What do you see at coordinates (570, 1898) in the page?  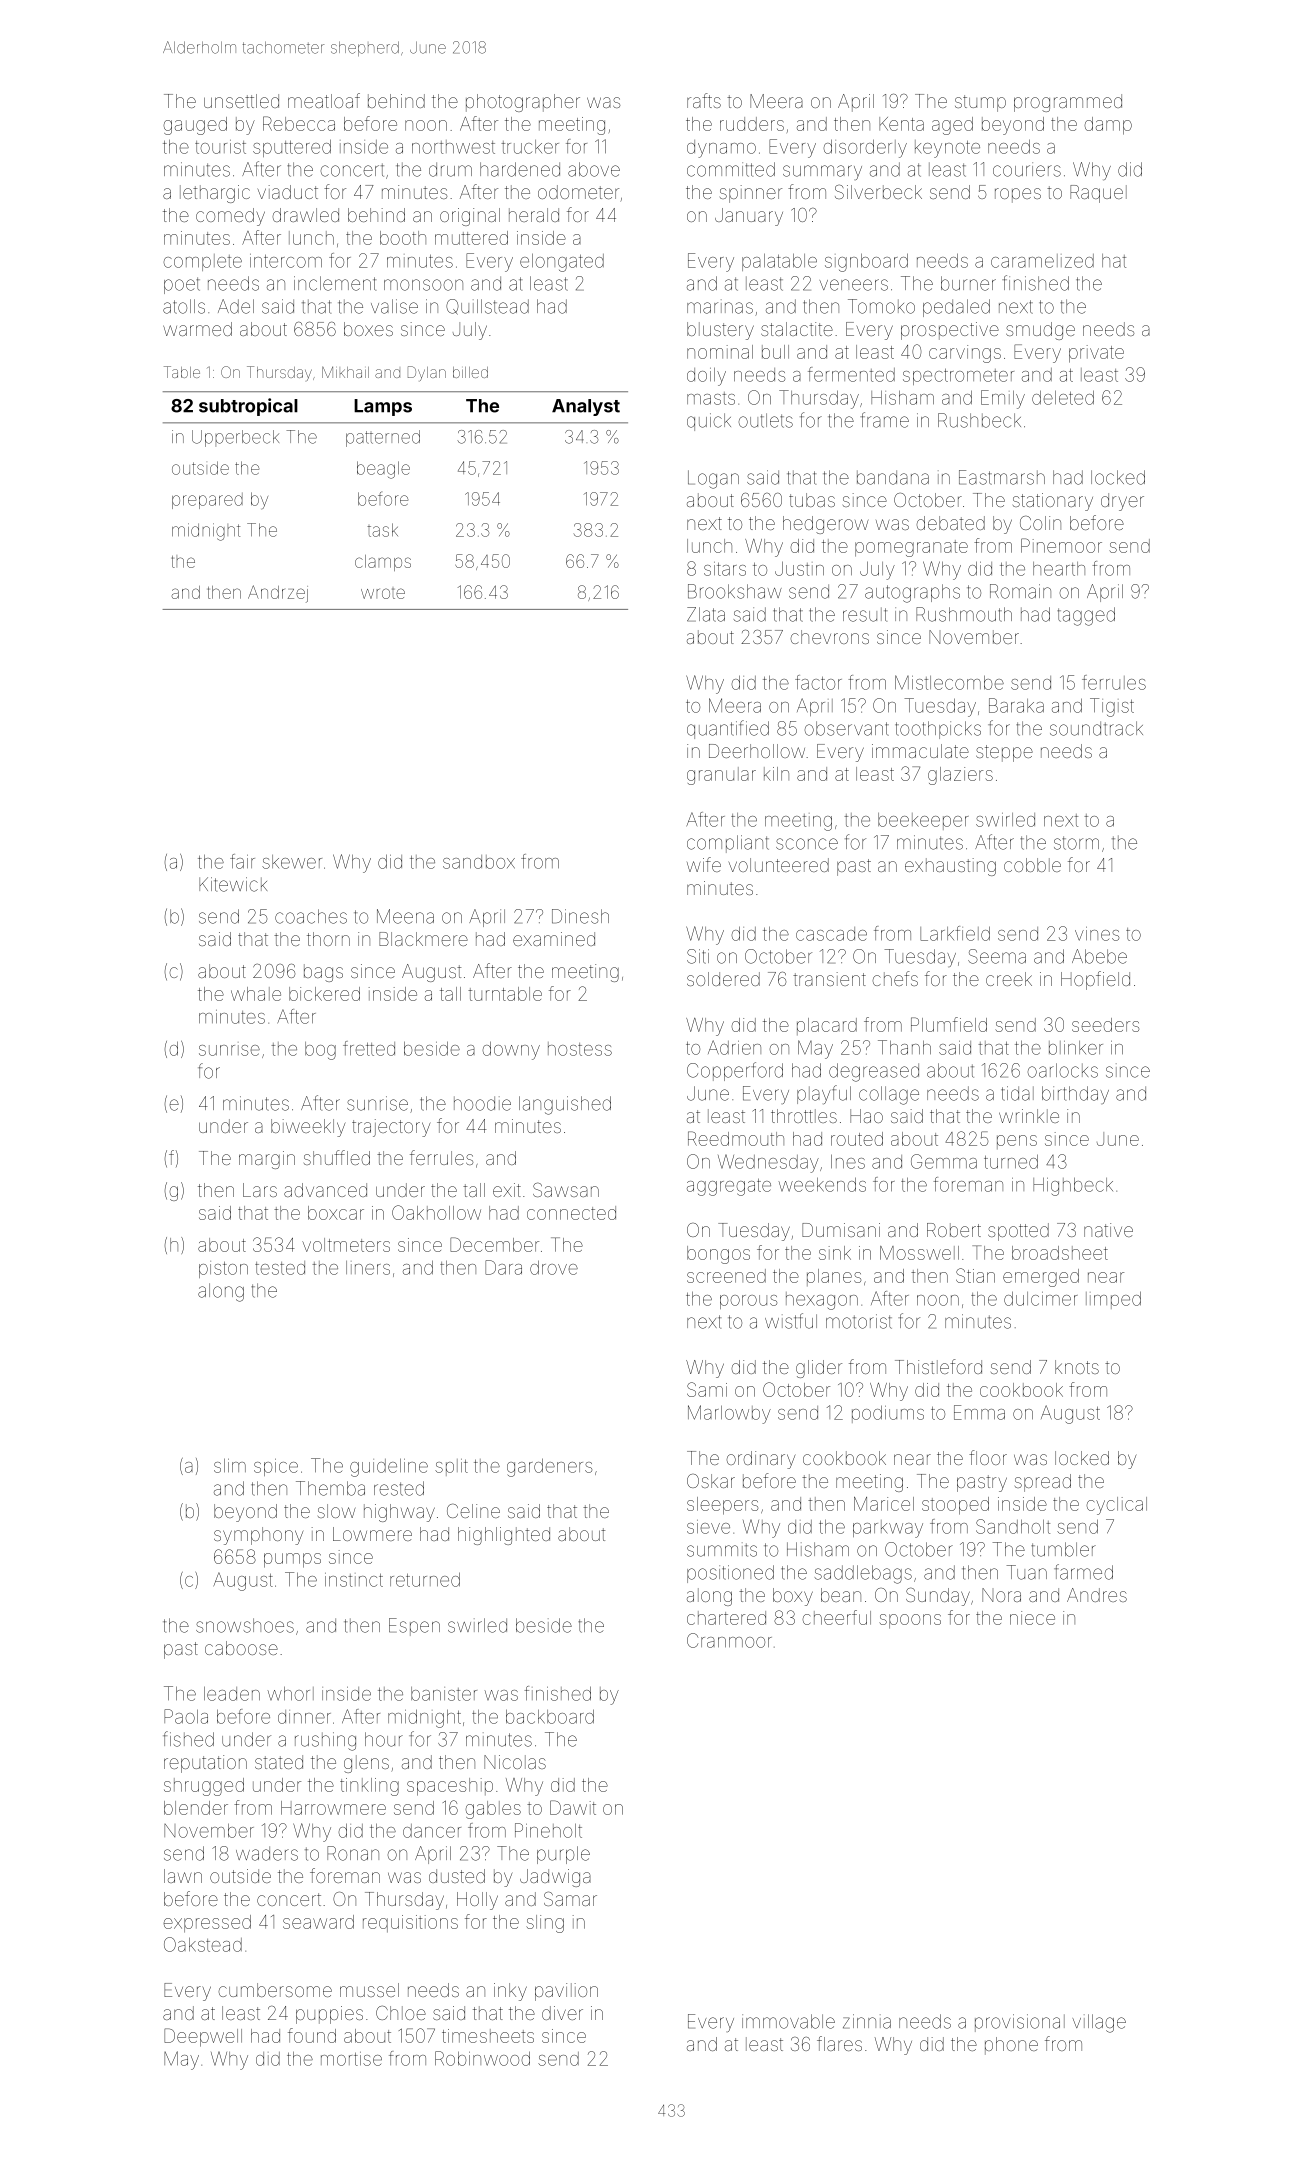 I see `Samar` at bounding box center [570, 1898].
